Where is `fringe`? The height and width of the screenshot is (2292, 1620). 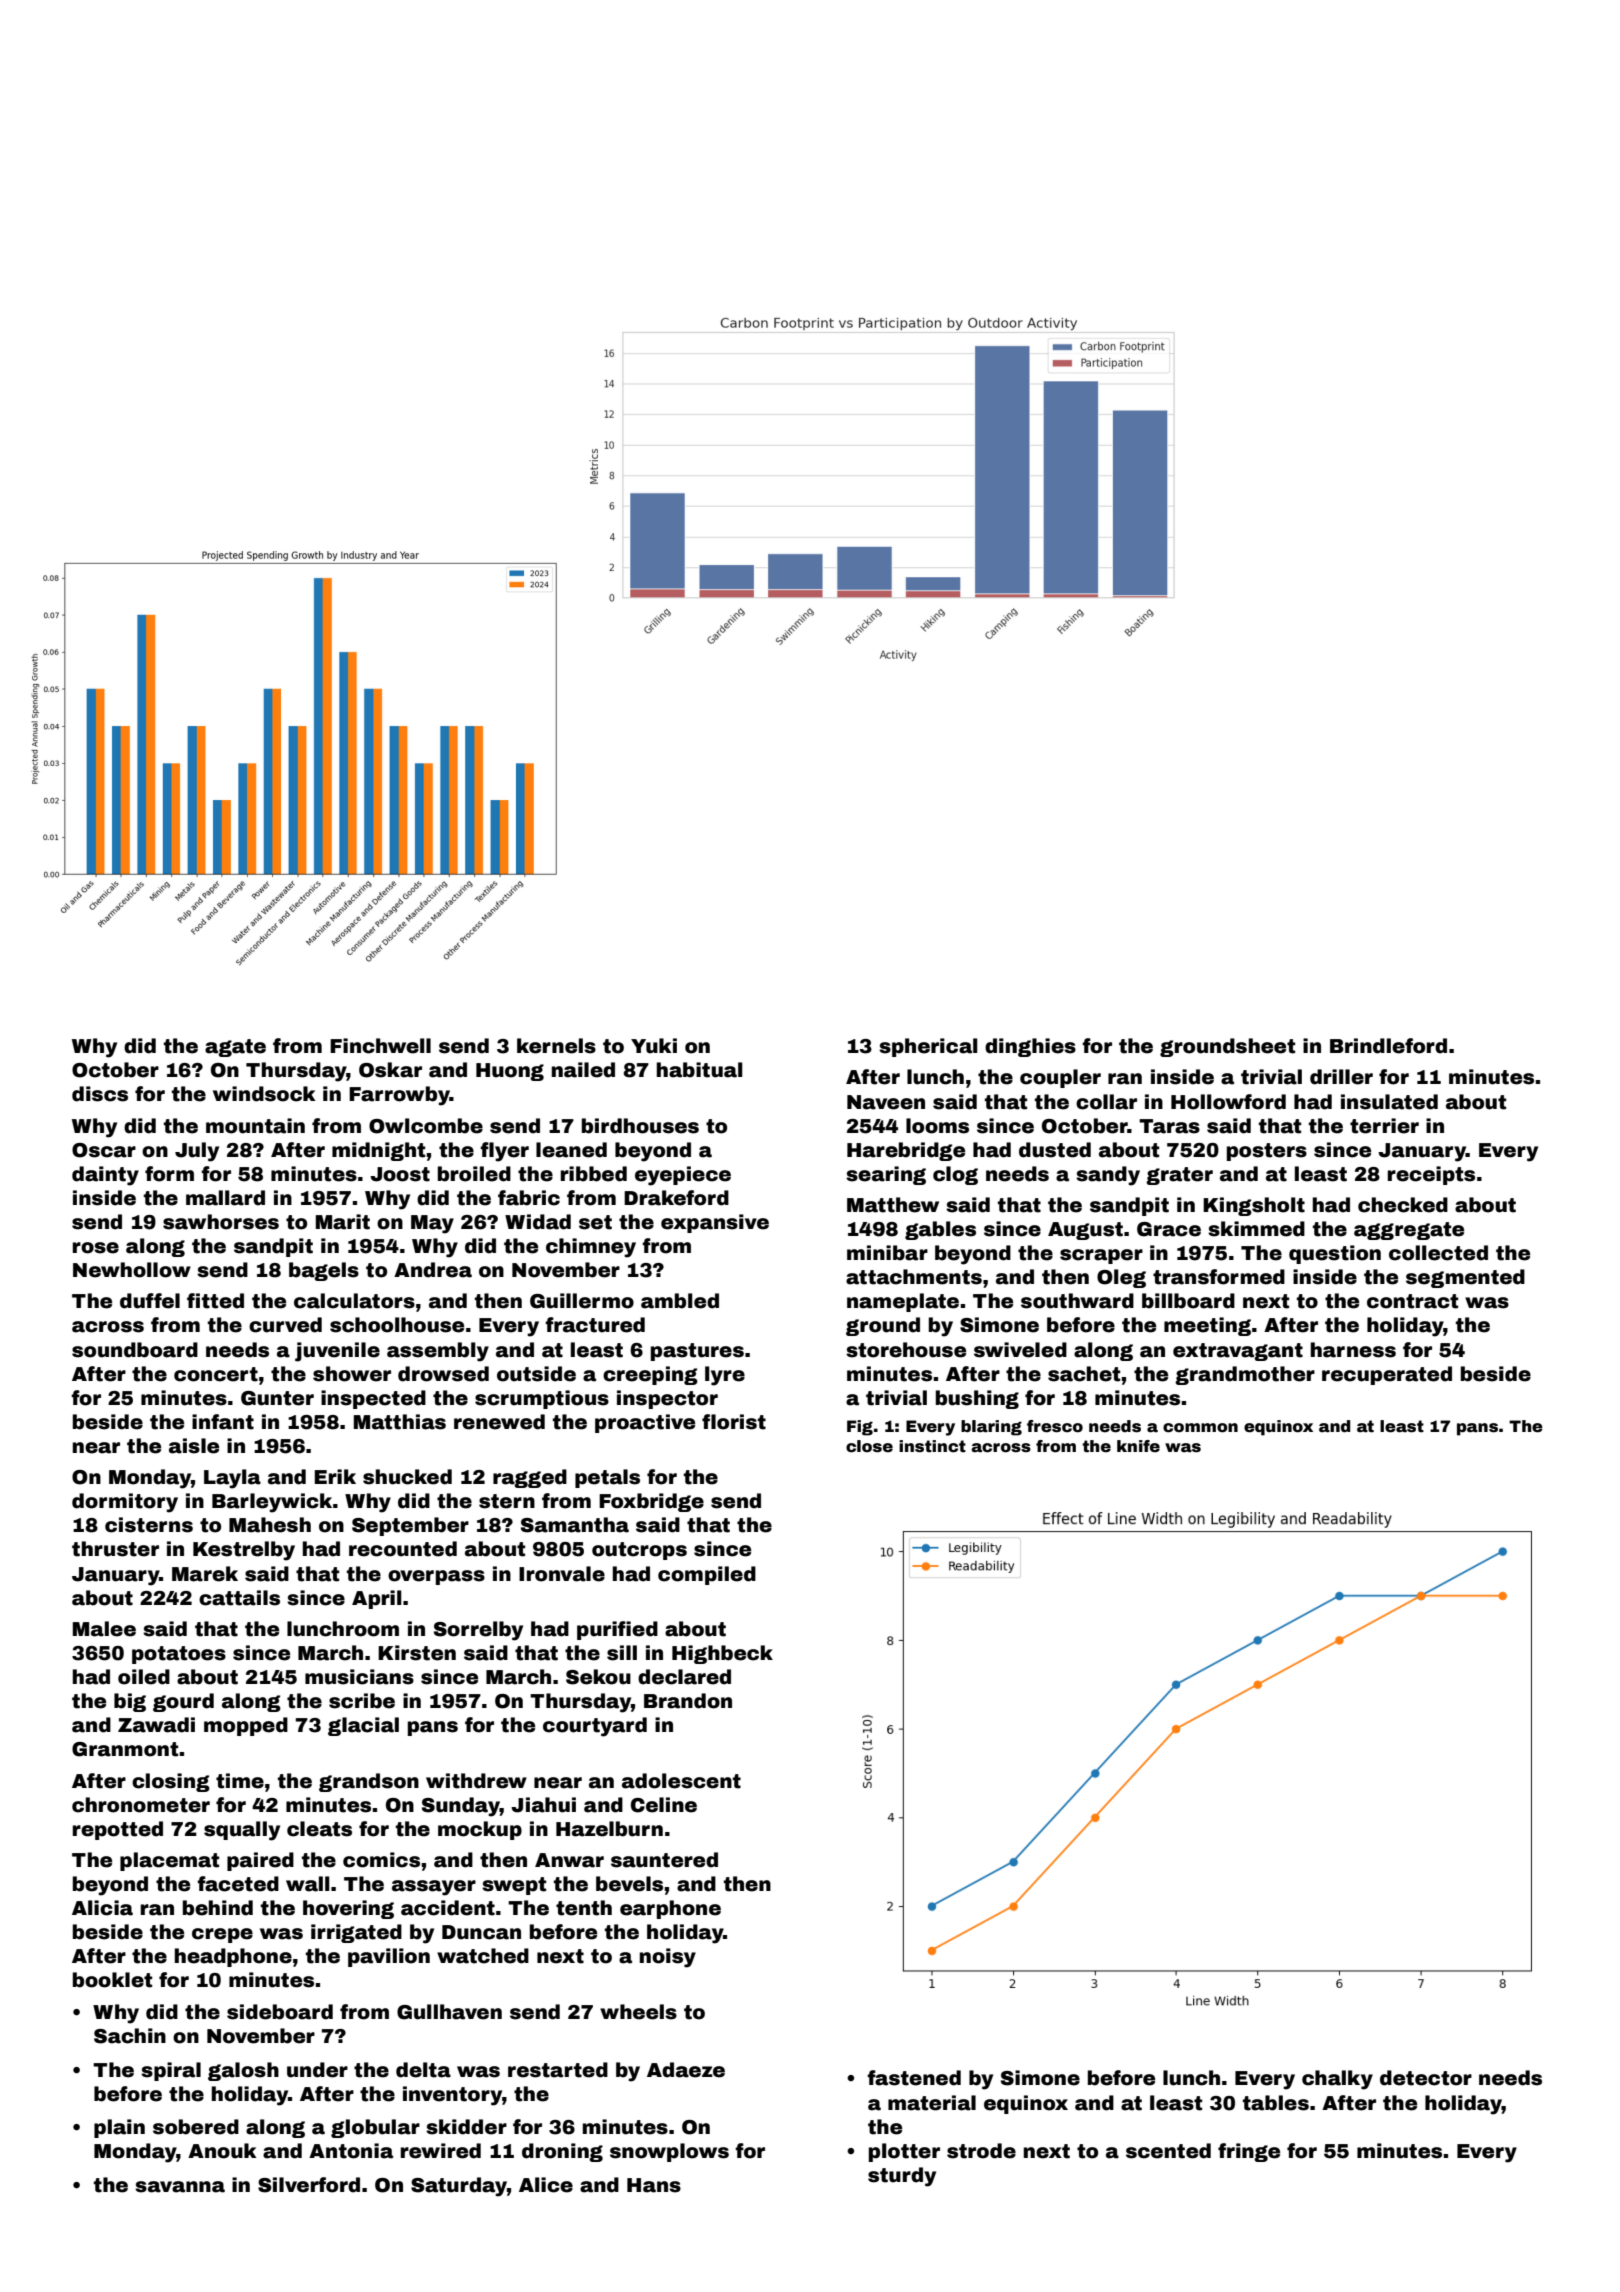 fringe is located at coordinates (1249, 2152).
